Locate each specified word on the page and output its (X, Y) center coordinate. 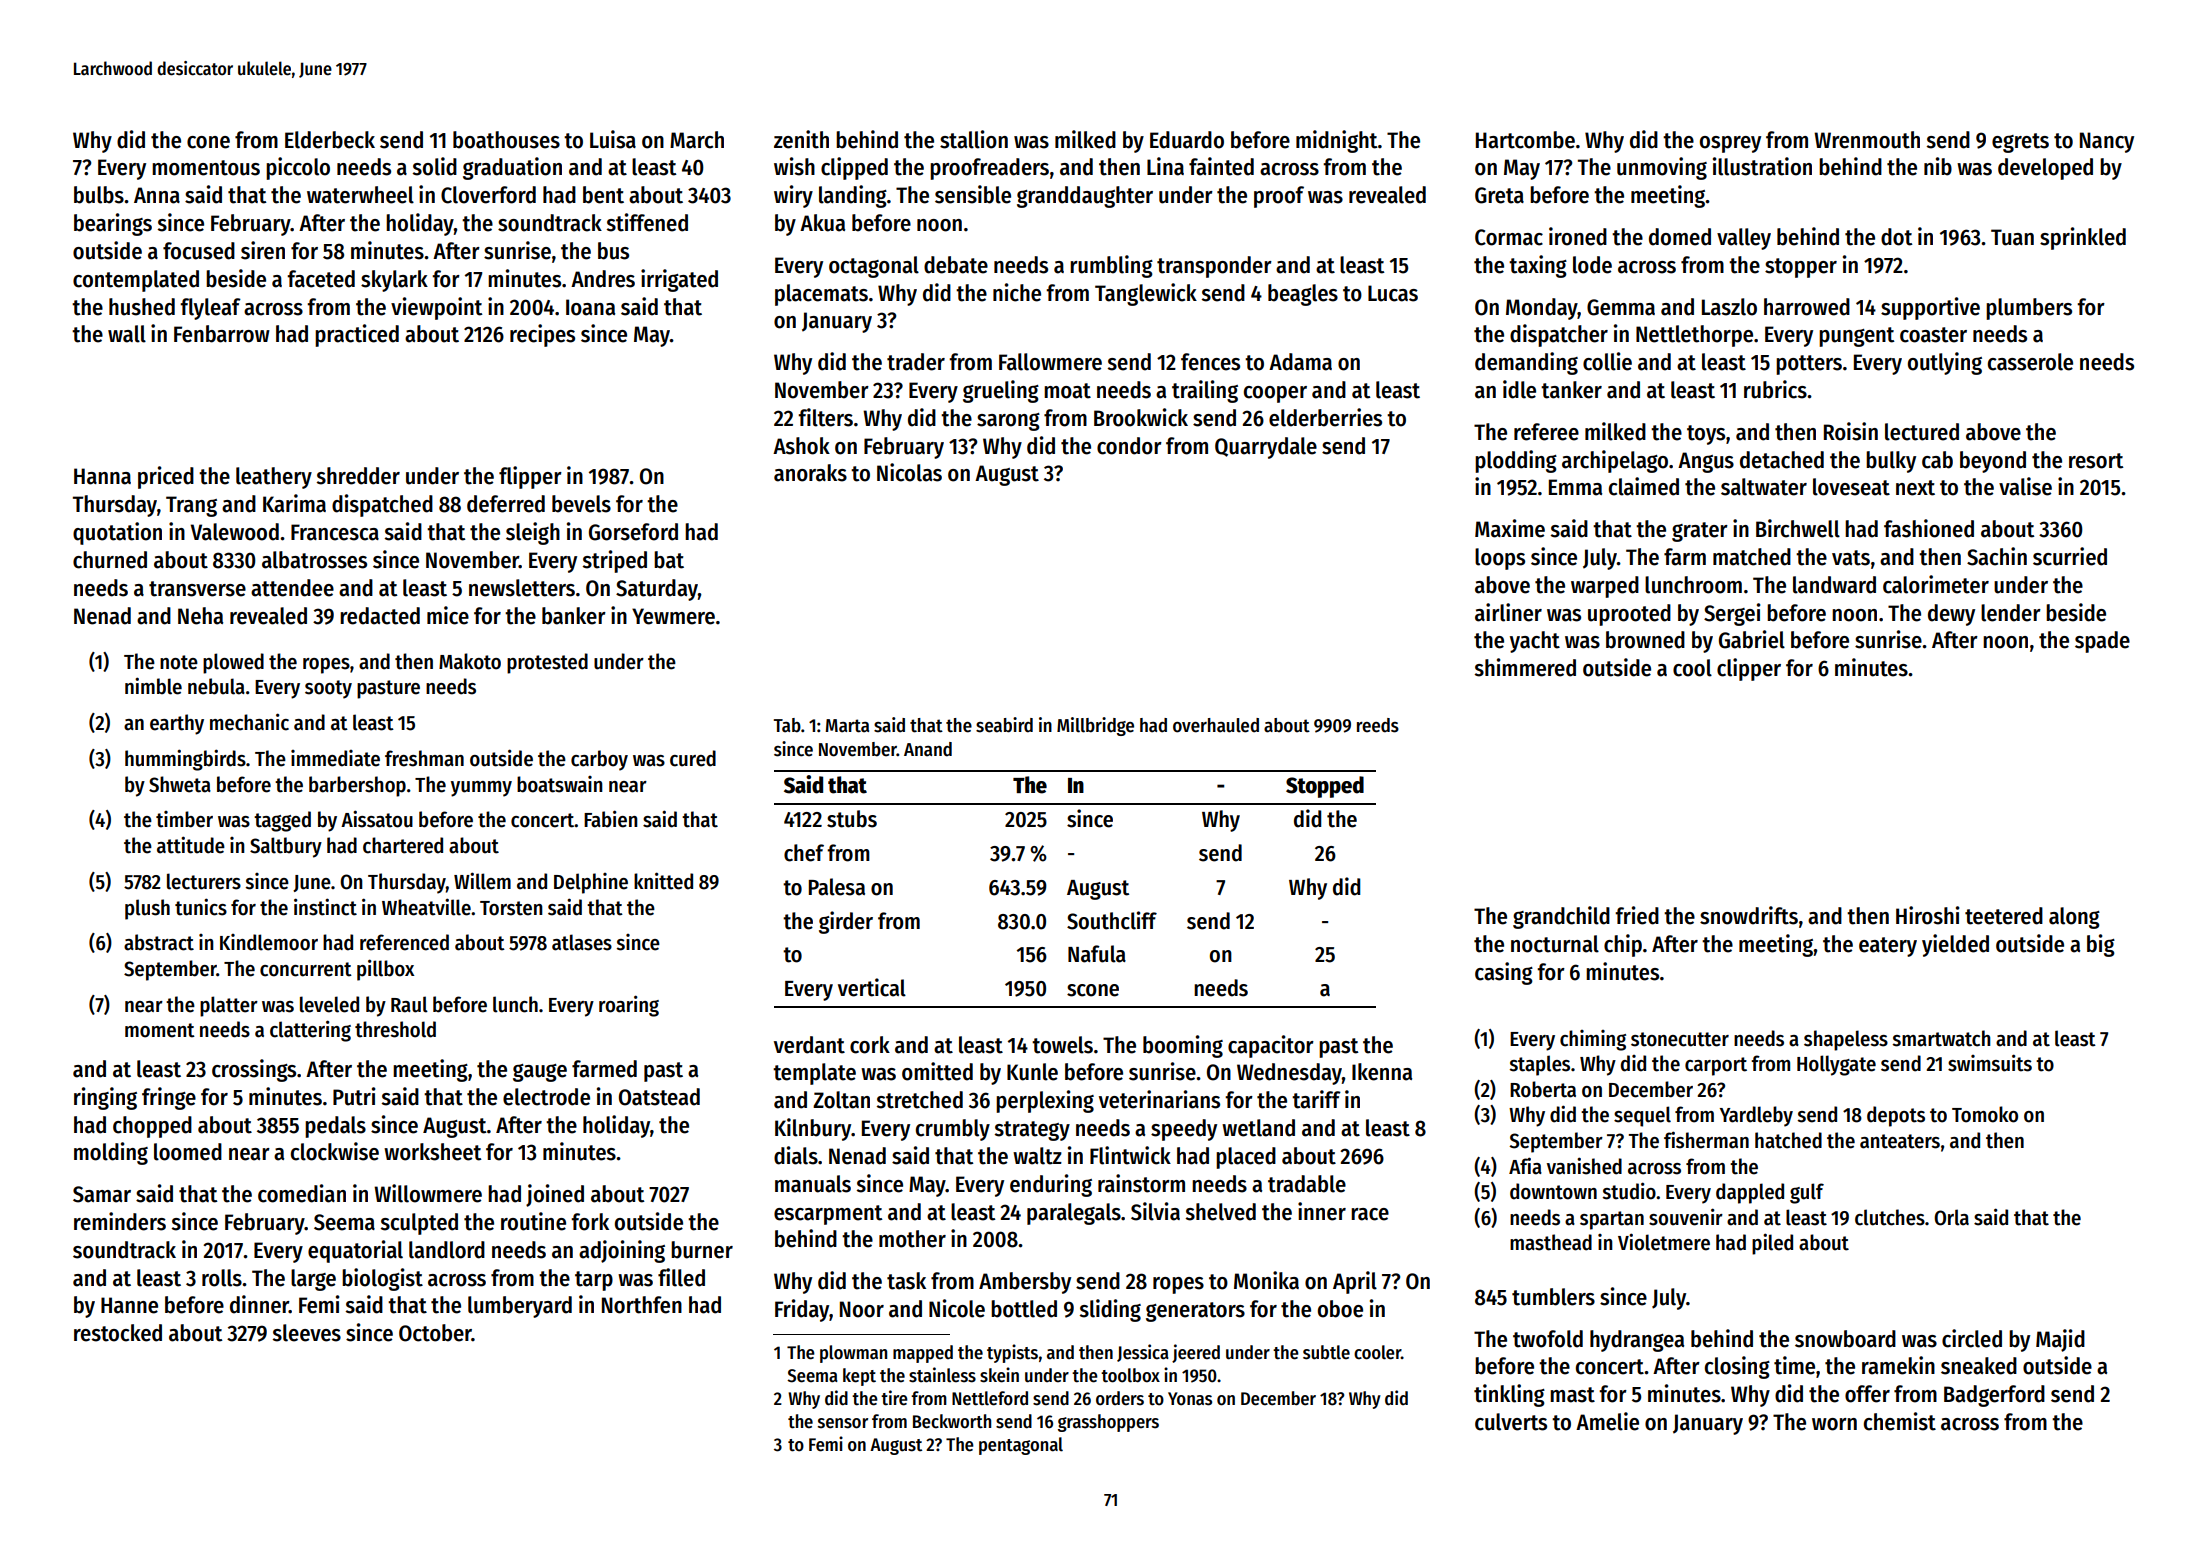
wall (127, 334)
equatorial (355, 1251)
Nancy (2107, 142)
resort (2096, 461)
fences (1210, 362)
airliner (1508, 612)
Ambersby (1025, 1283)
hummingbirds (185, 760)
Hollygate (1836, 1065)
